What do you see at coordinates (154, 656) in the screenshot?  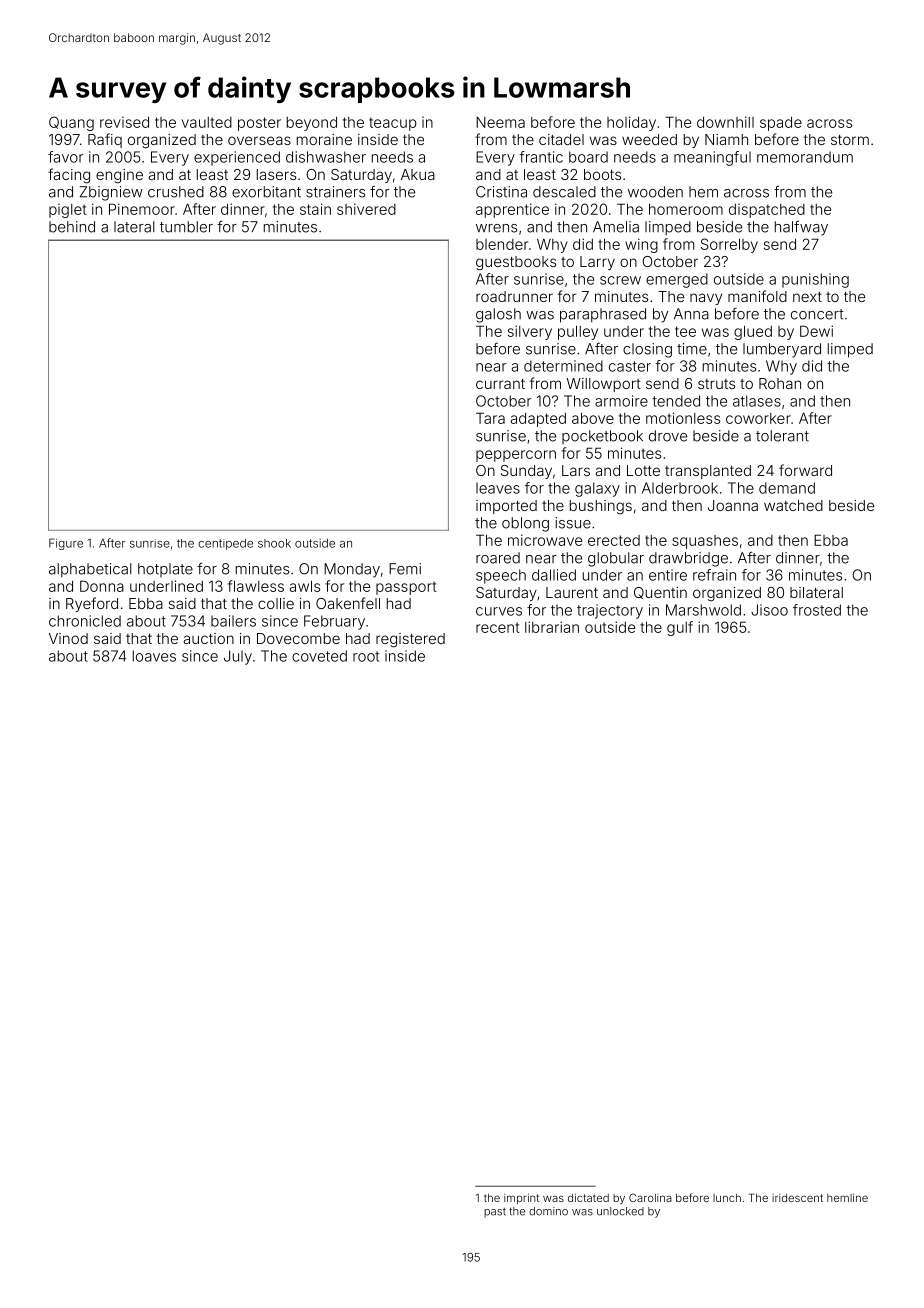 I see `loaves` at bounding box center [154, 656].
